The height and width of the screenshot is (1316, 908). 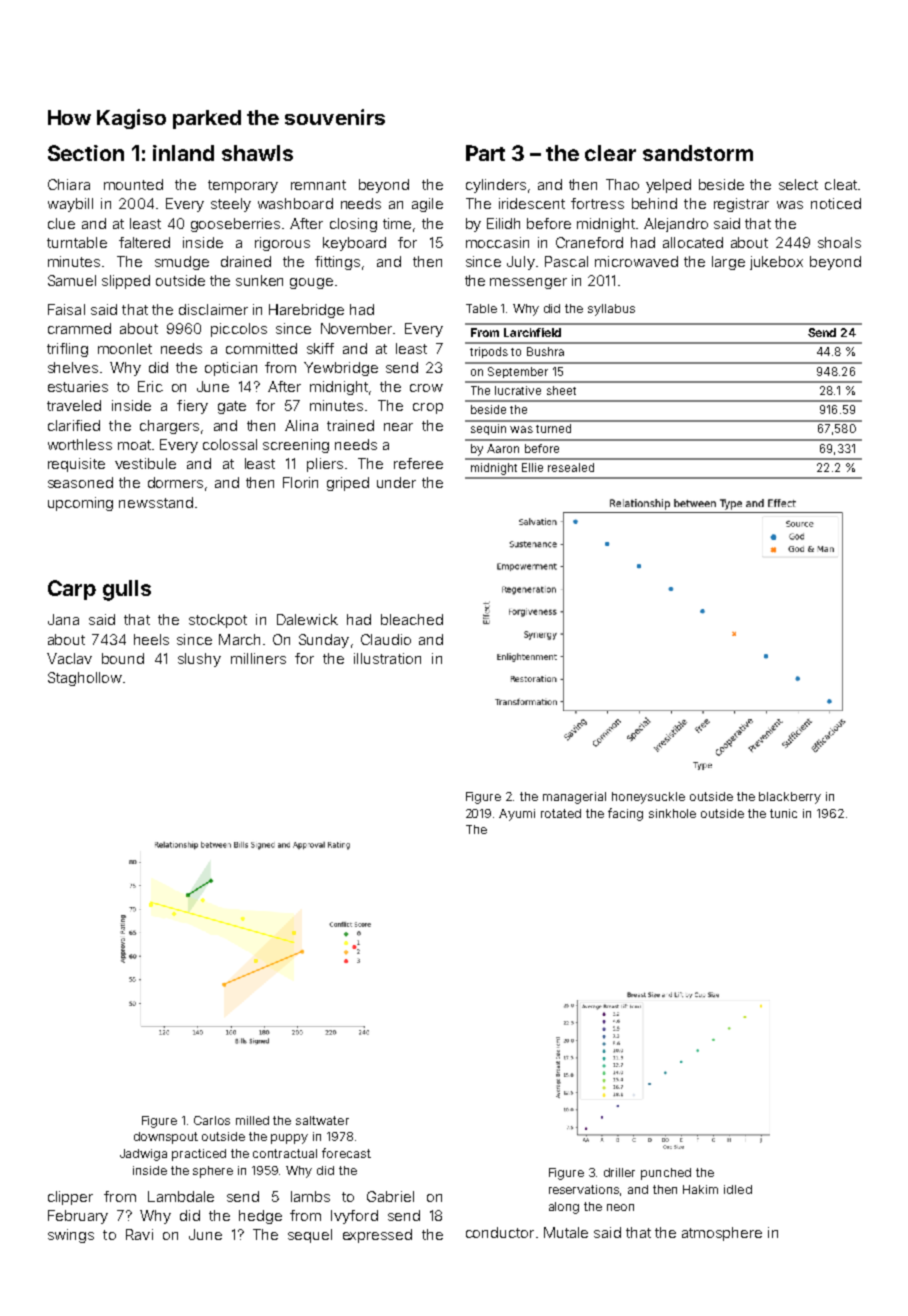 I want to click on Carp, so click(x=72, y=590).
